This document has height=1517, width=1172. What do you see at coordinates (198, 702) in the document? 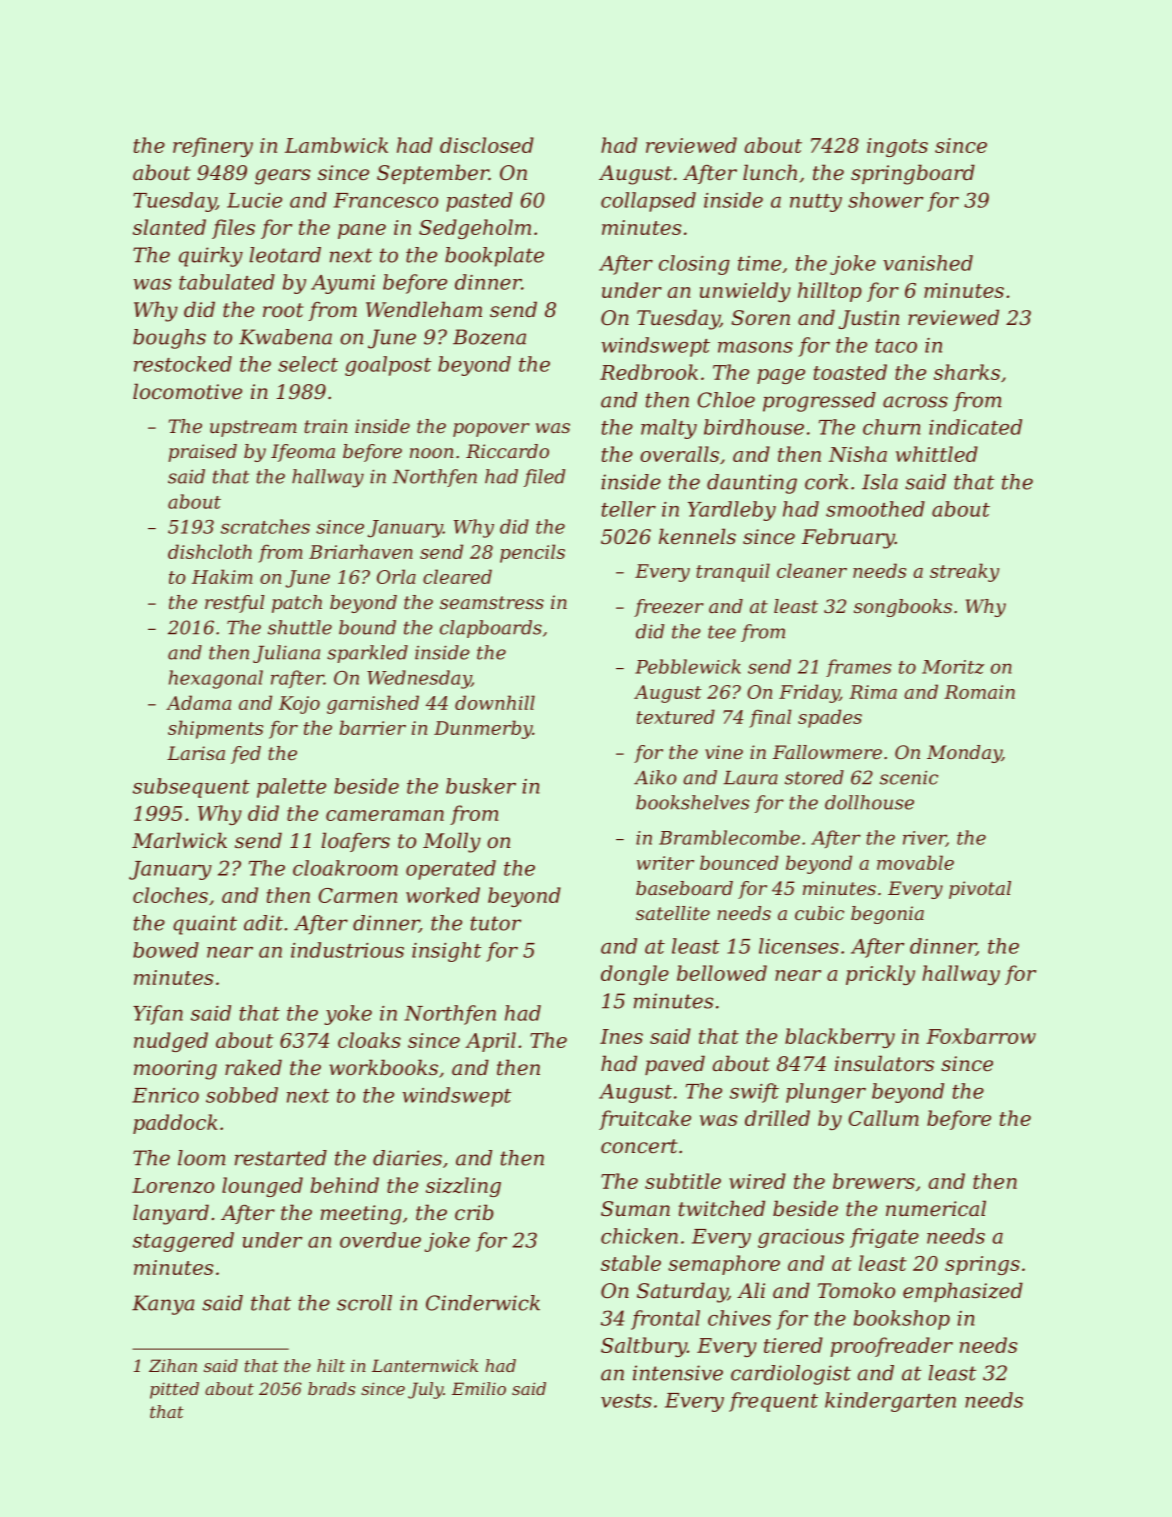
I see `Adama` at bounding box center [198, 702].
